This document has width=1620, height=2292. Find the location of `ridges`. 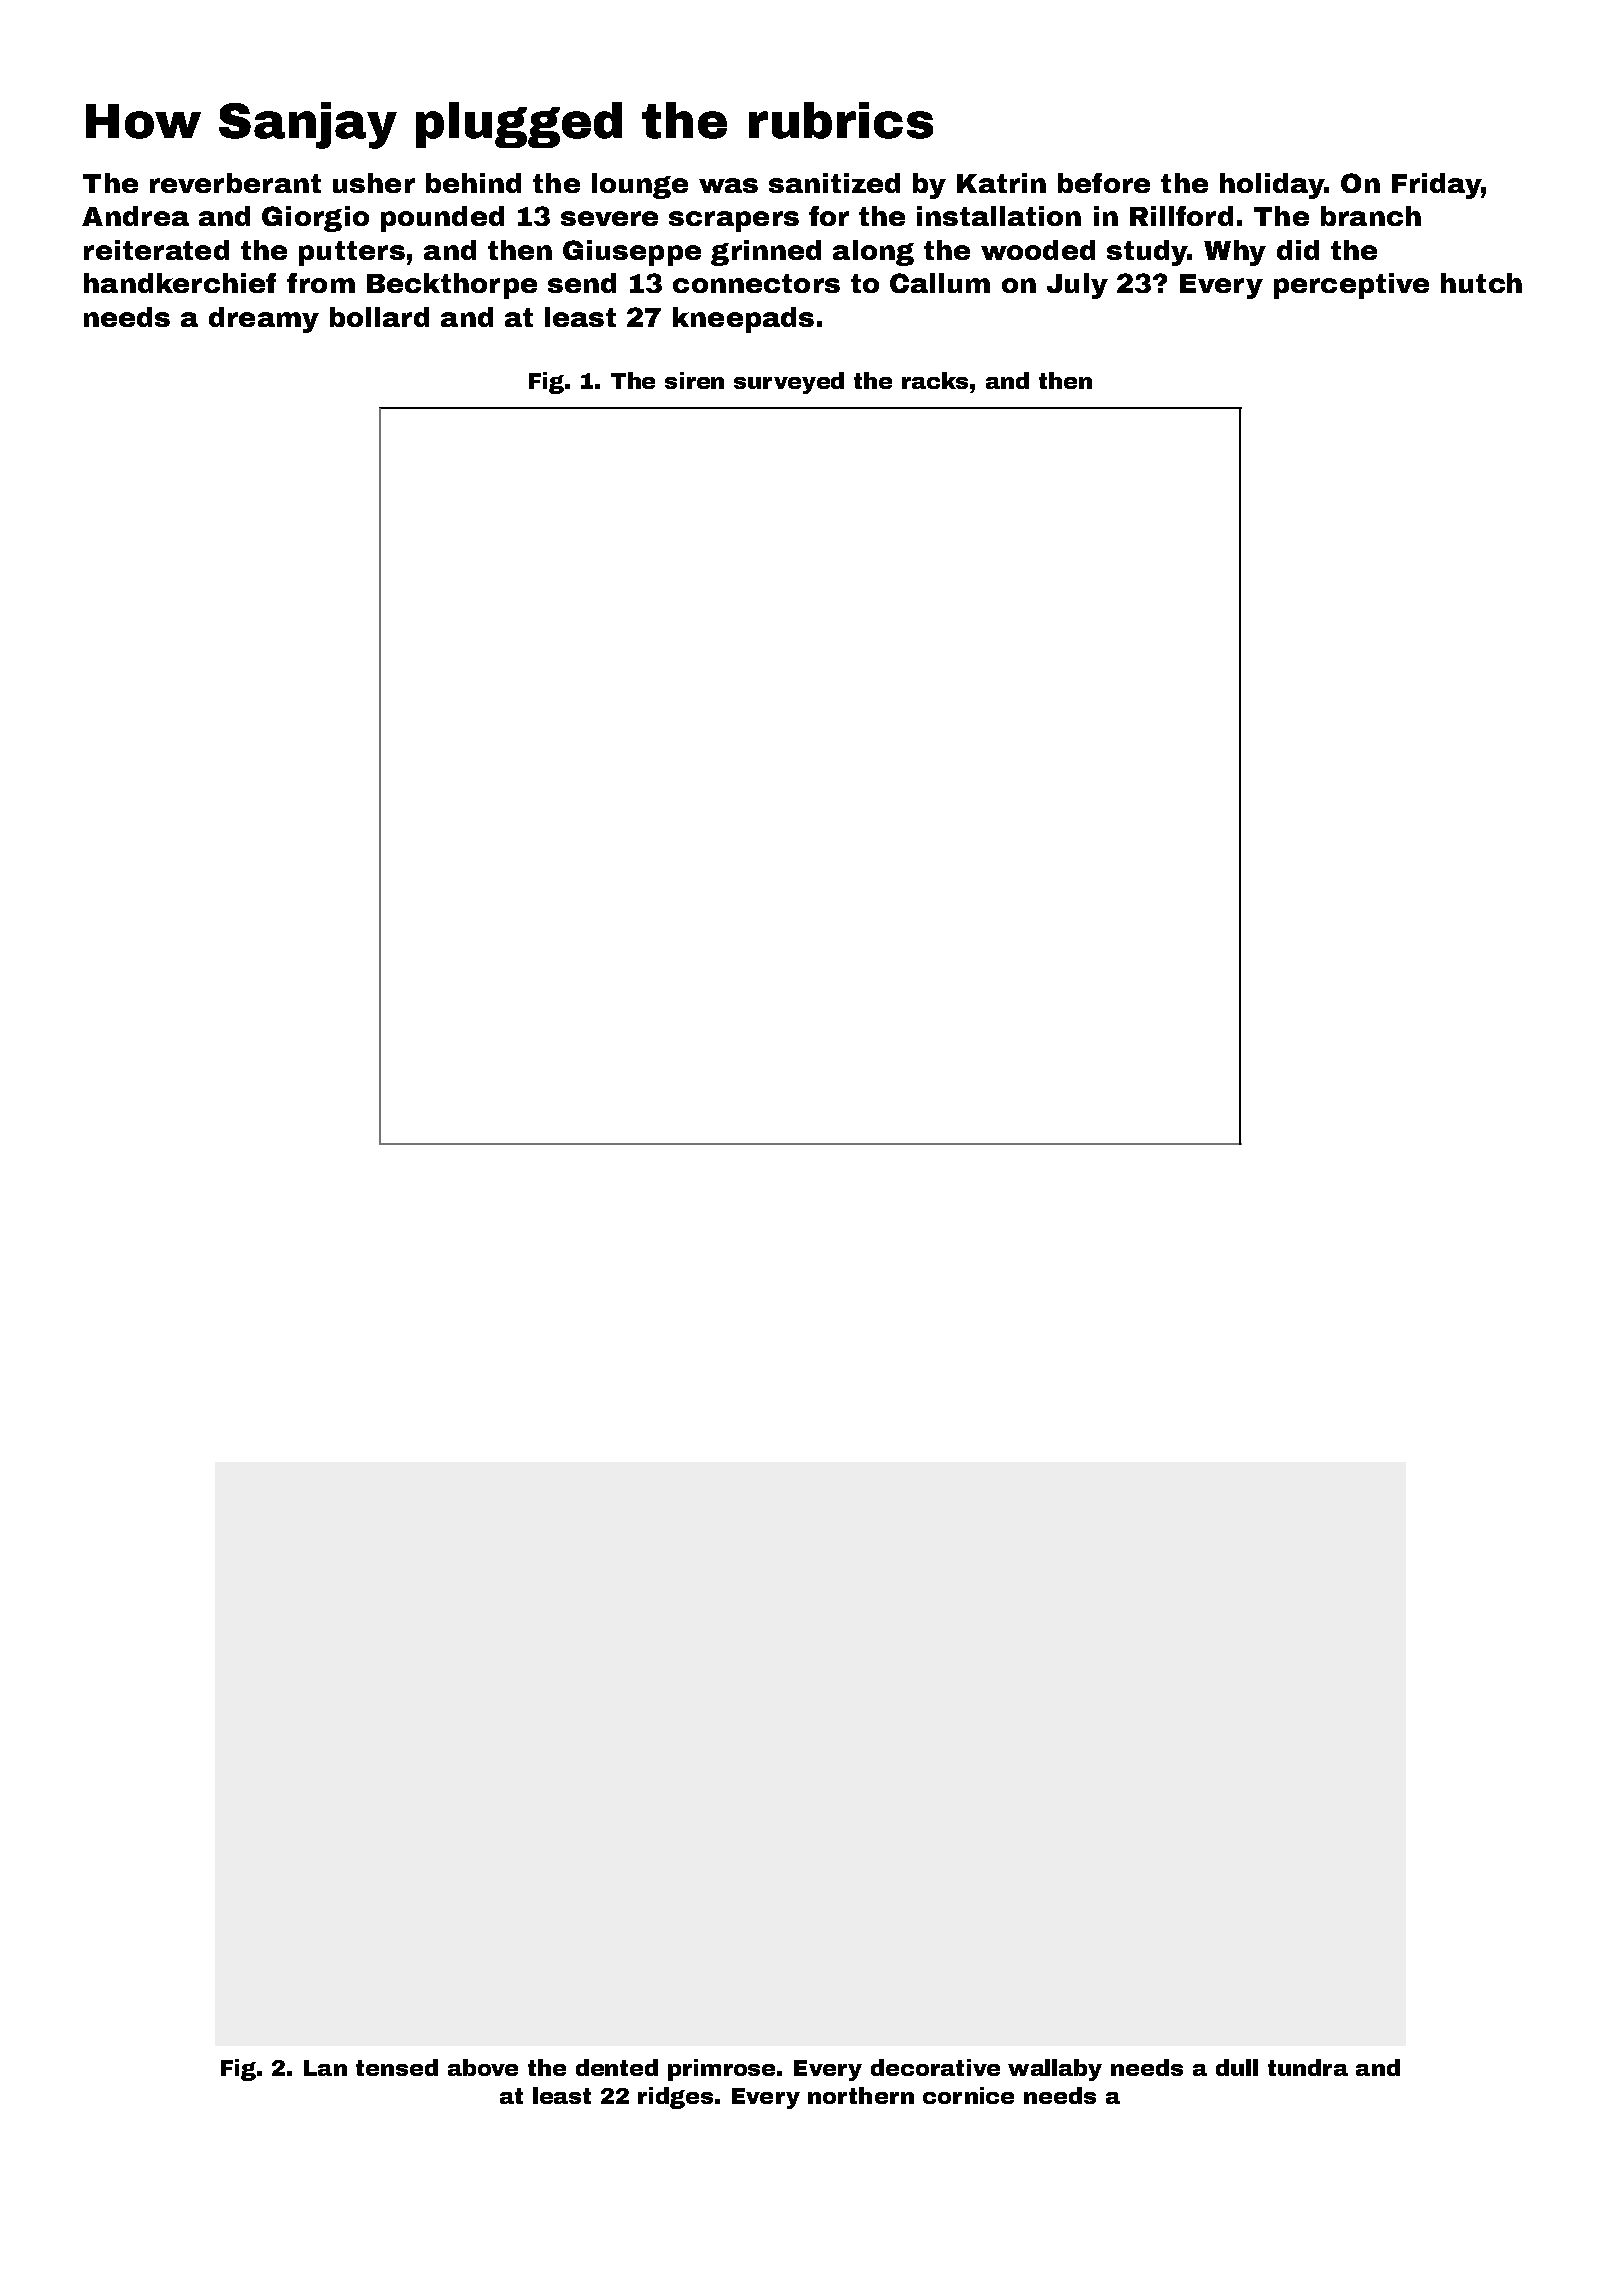

ridges is located at coordinates (675, 2098).
